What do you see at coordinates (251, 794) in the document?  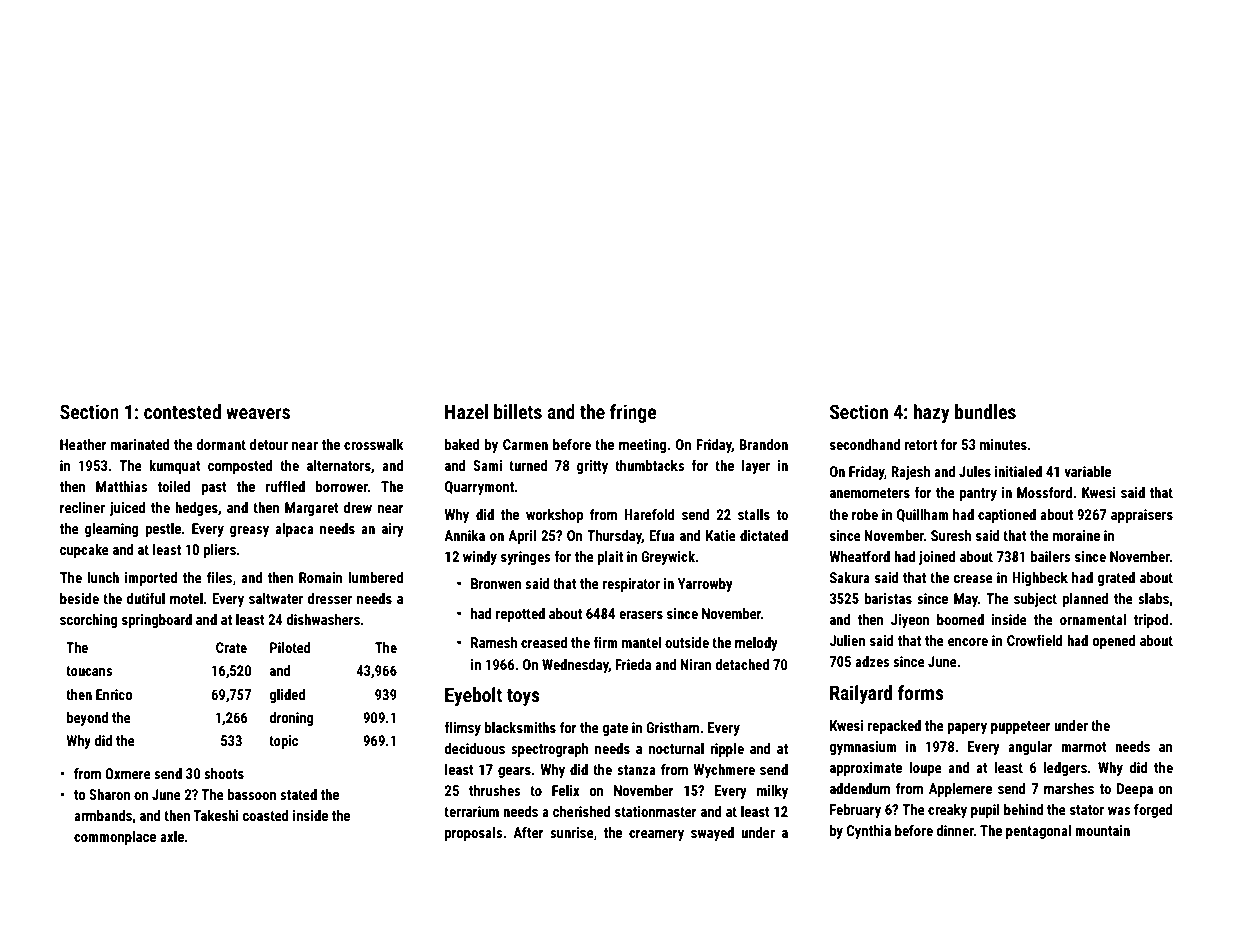 I see `bassoon` at bounding box center [251, 794].
